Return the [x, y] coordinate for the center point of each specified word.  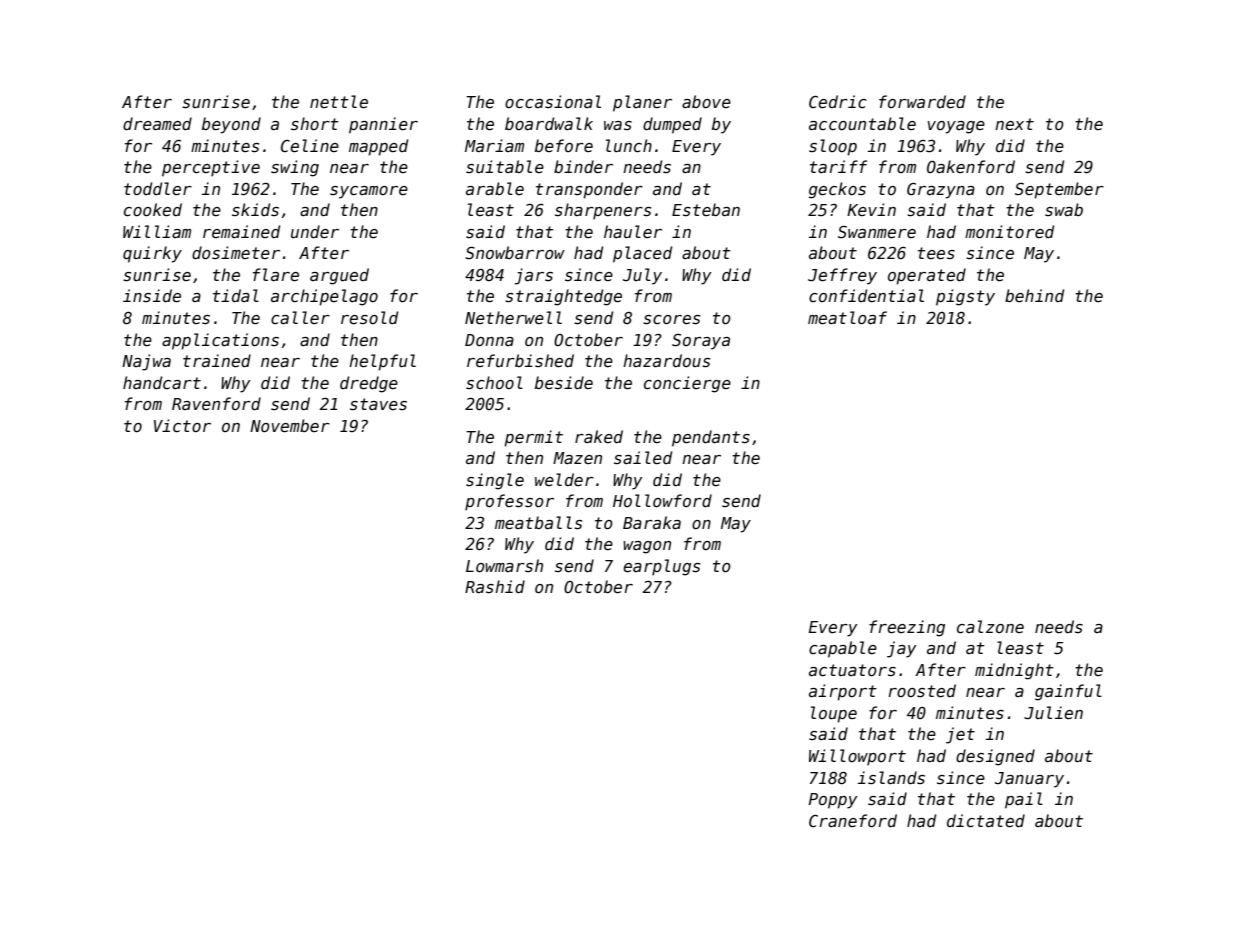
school [494, 382]
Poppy [833, 801]
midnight [1014, 671]
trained [217, 360]
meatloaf [847, 317]
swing [295, 168]
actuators [852, 670]
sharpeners [603, 211]
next [1014, 124]
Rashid [495, 586]
